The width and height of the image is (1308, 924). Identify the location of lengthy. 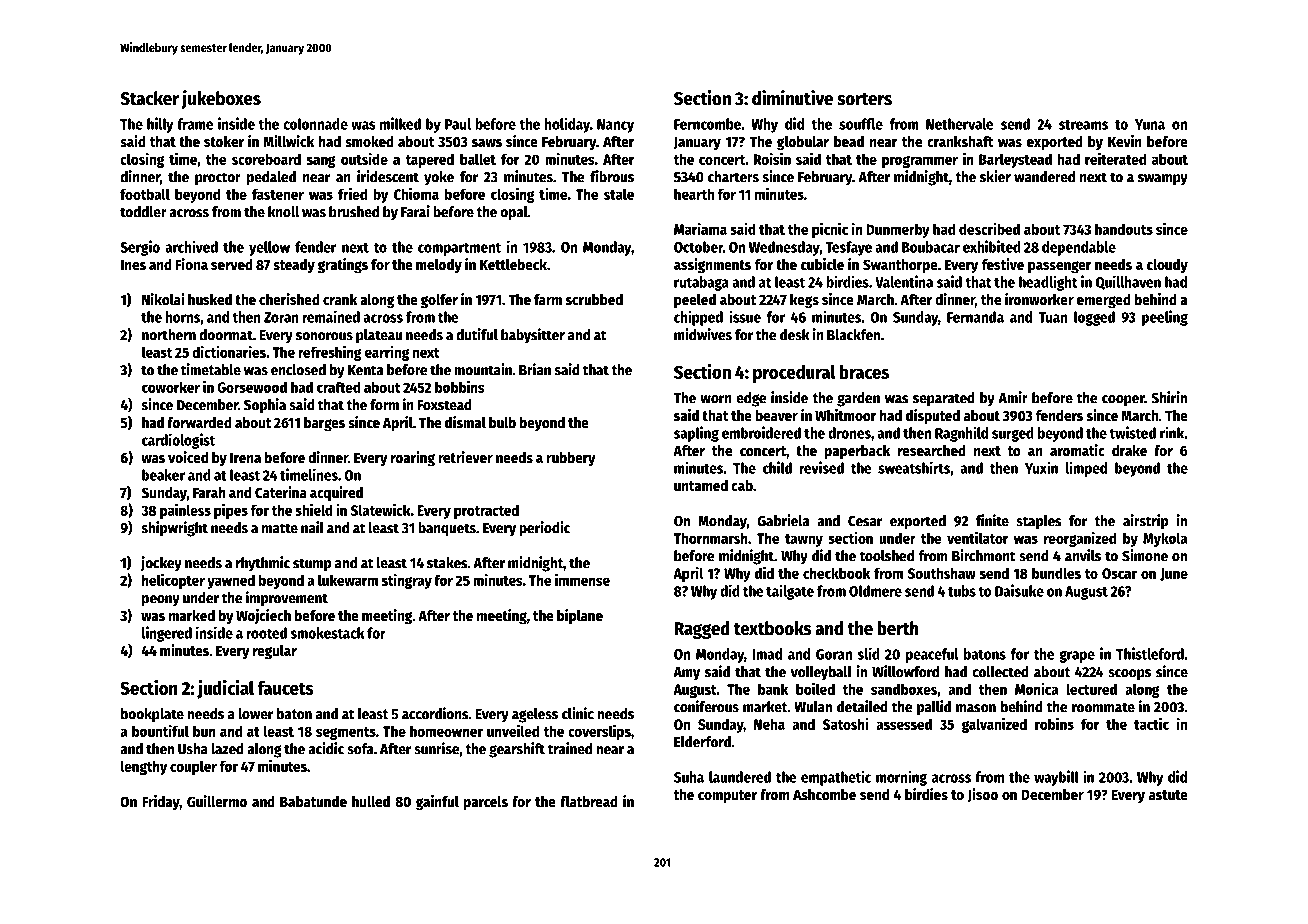
(144, 767).
